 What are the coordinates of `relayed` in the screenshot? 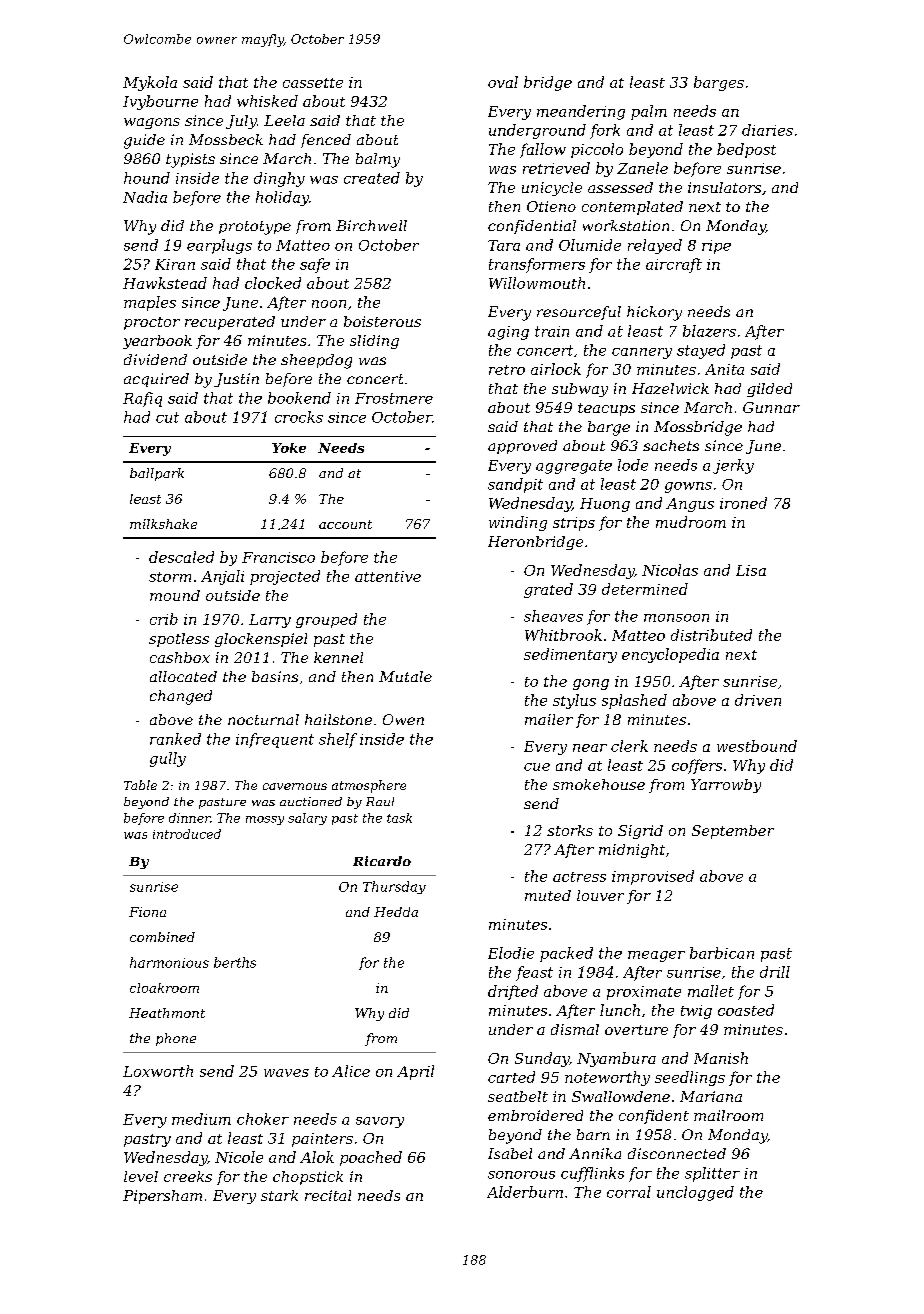 It's located at (655, 246).
